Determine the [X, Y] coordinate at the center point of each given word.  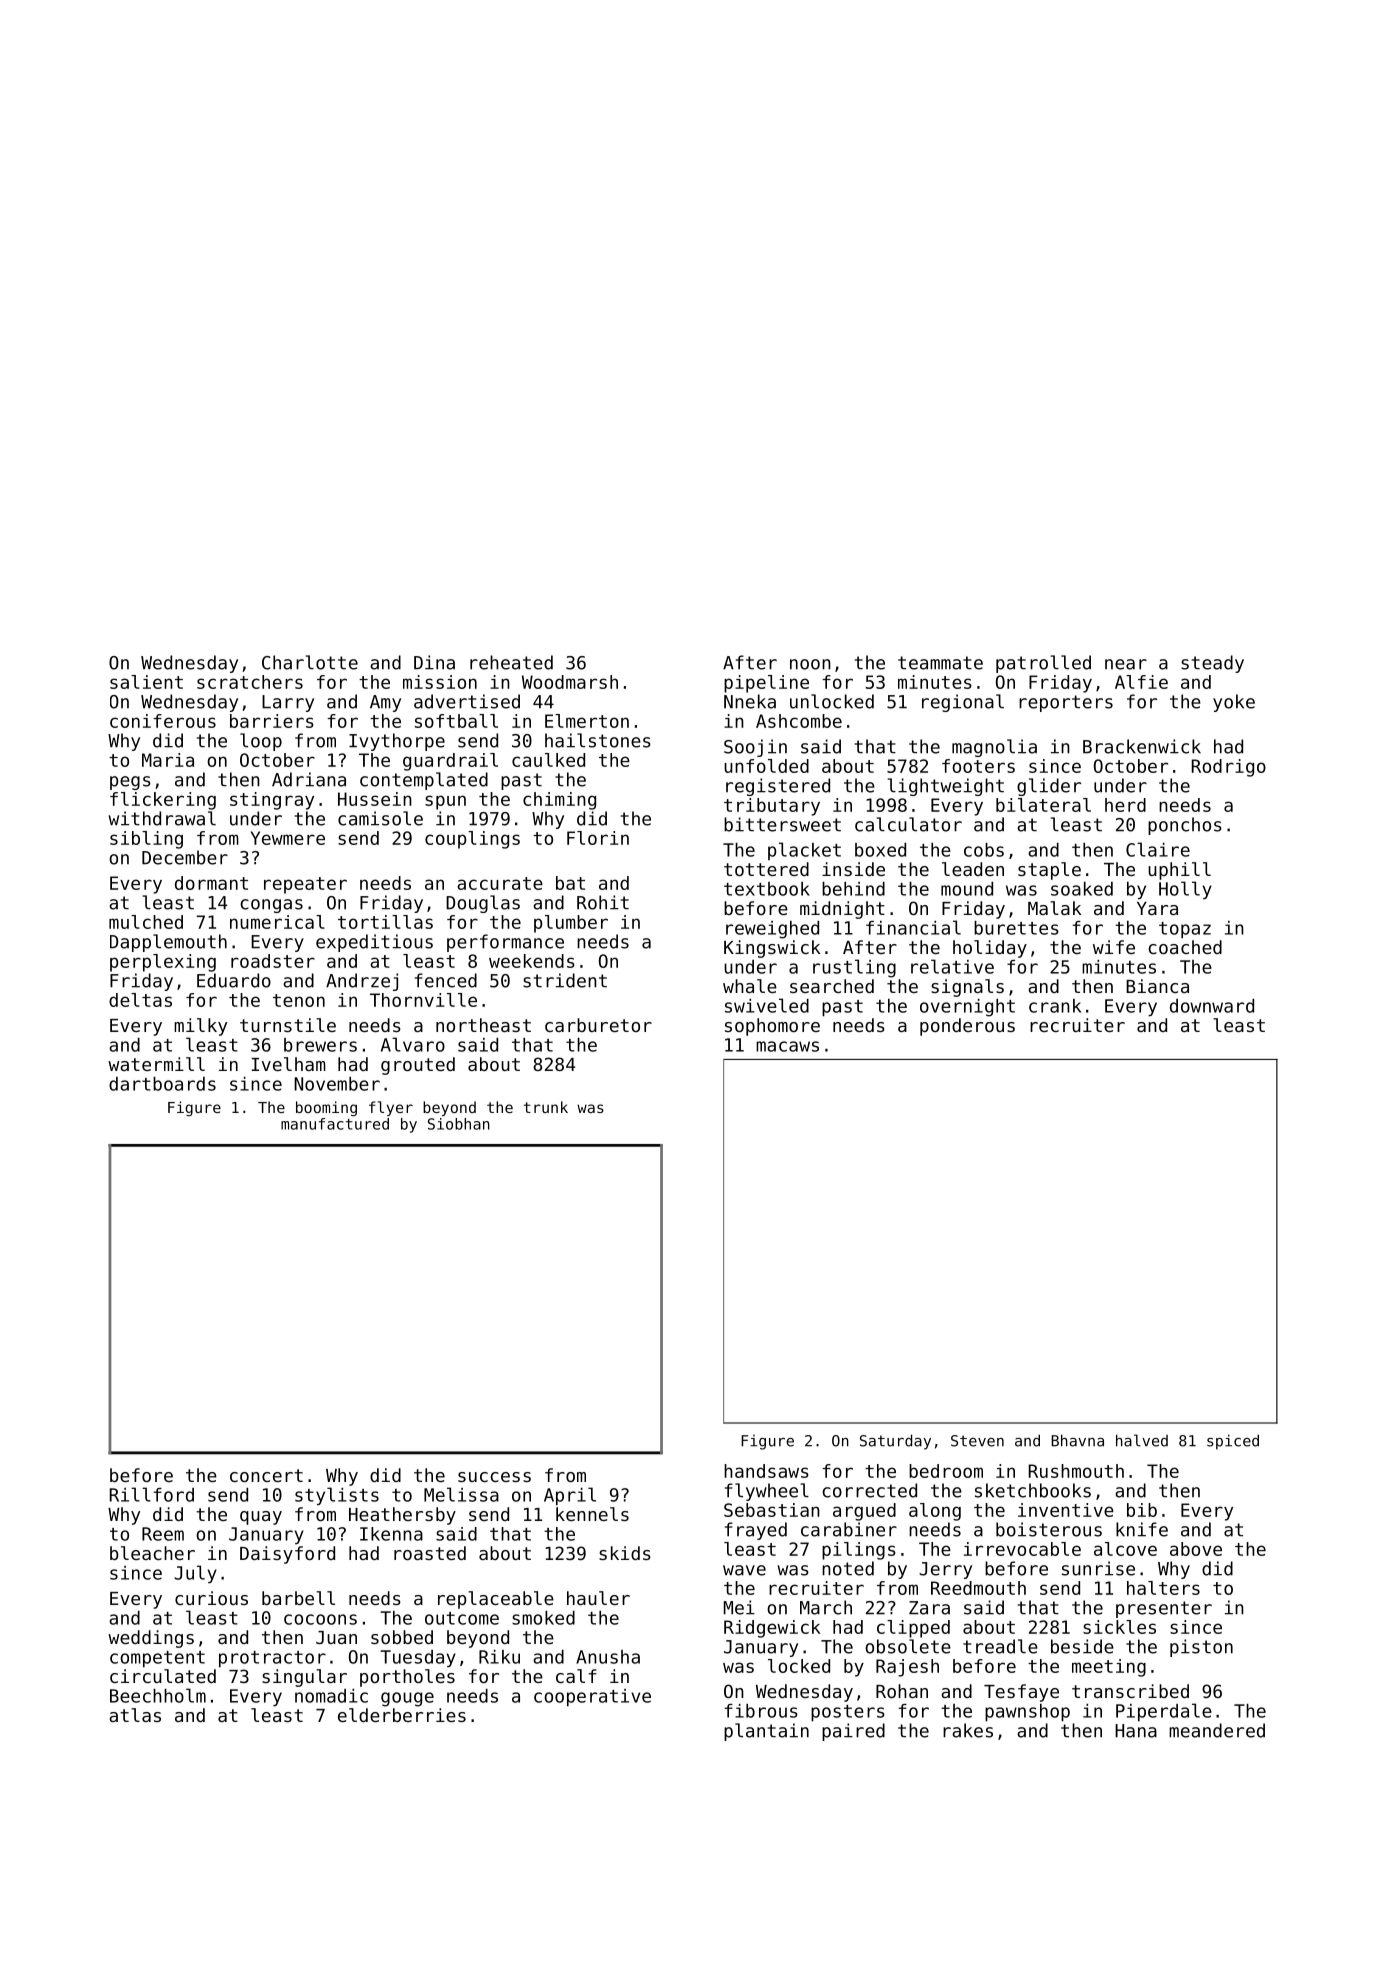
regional [963, 703]
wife [1114, 947]
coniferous [163, 721]
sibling [146, 840]
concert [266, 1475]
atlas [135, 1715]
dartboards [162, 1084]
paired [853, 1732]
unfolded [766, 766]
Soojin [755, 748]
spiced [1233, 1442]
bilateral [1043, 805]
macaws [787, 1046]
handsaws [766, 1471]
